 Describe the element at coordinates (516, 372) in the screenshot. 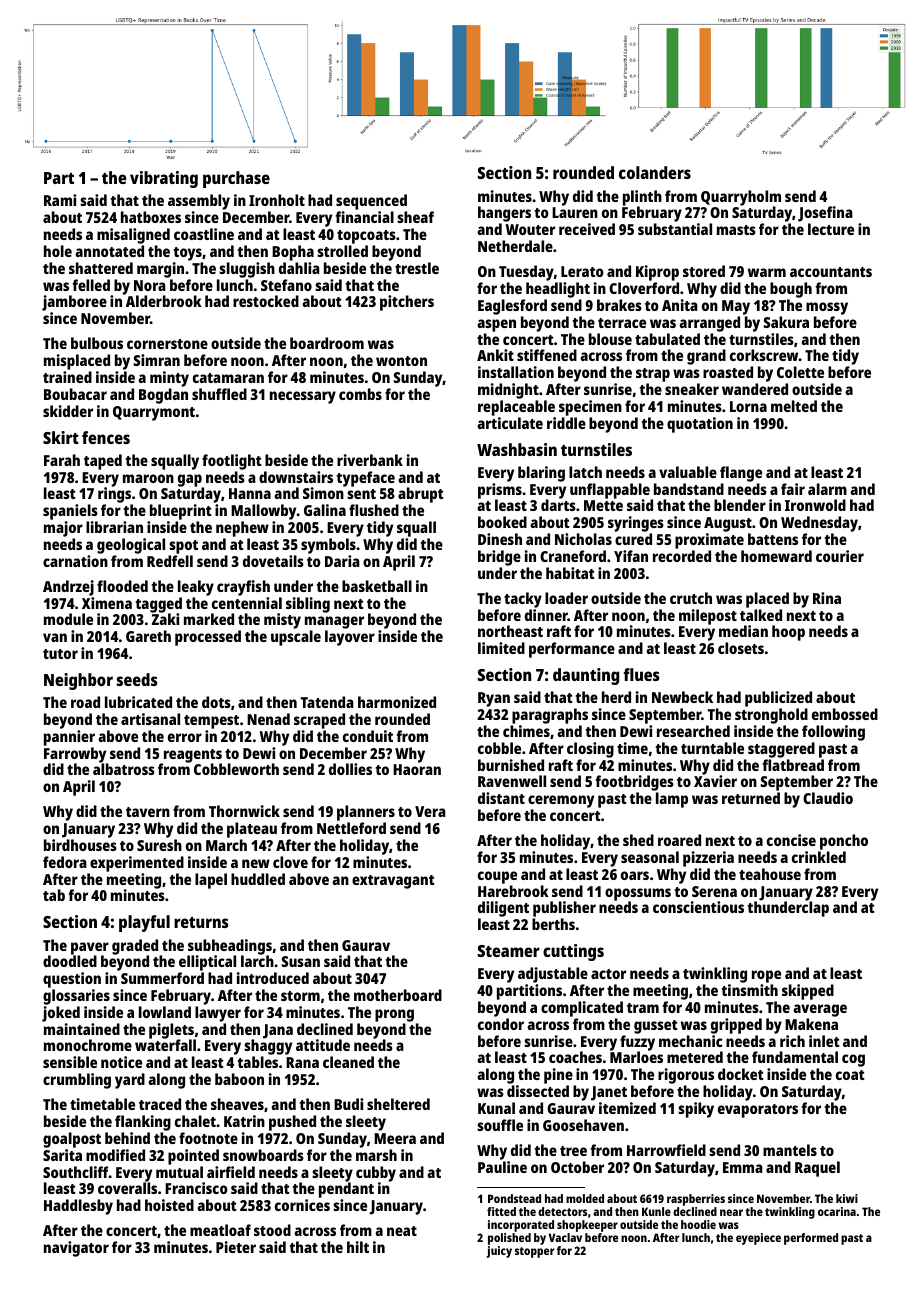

I see `installation` at that location.
